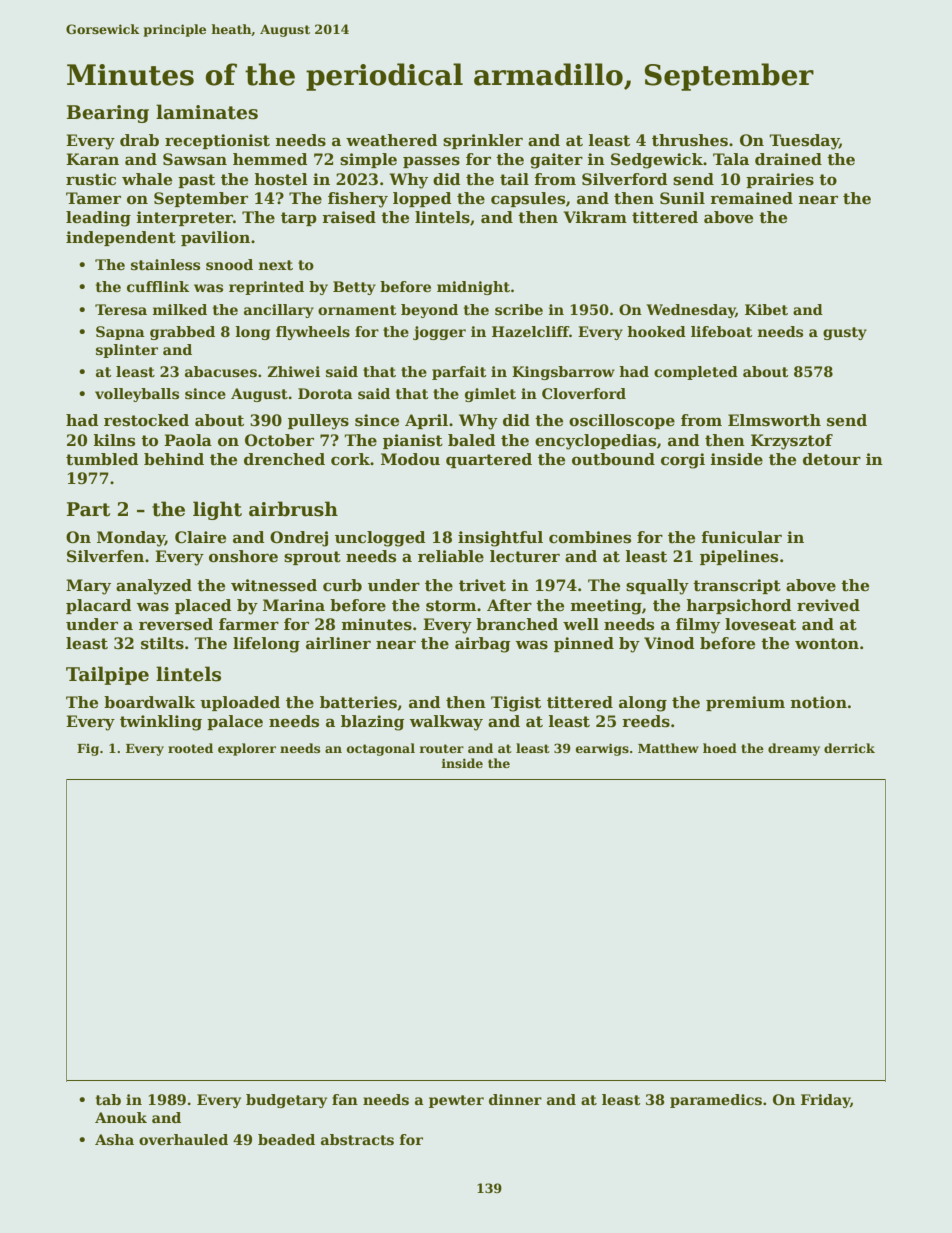 The height and width of the page is (1233, 952). What do you see at coordinates (441, 748) in the page?
I see `router` at bounding box center [441, 748].
